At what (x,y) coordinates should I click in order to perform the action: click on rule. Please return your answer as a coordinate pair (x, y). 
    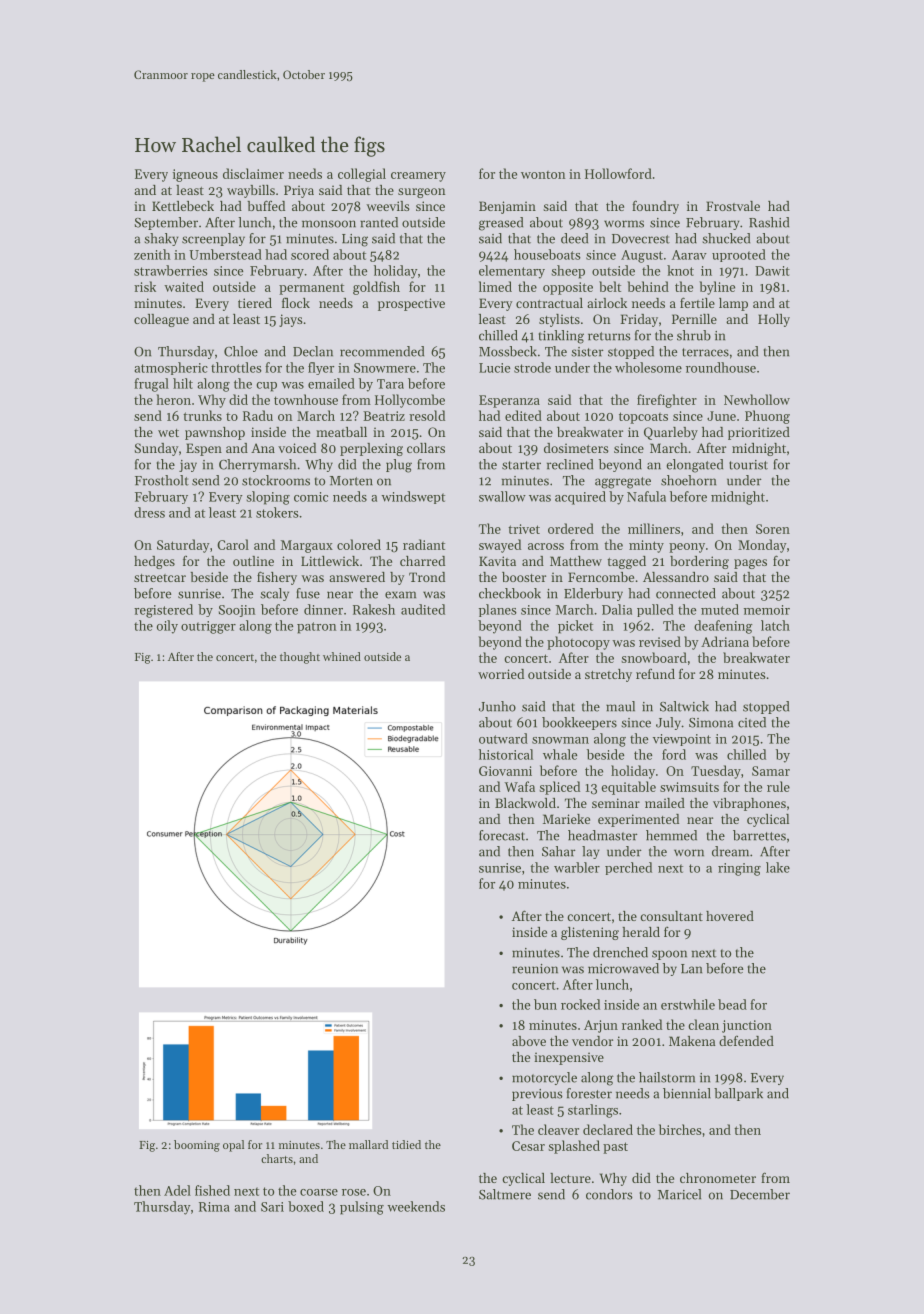
    Looking at the image, I should click on (778, 786).
